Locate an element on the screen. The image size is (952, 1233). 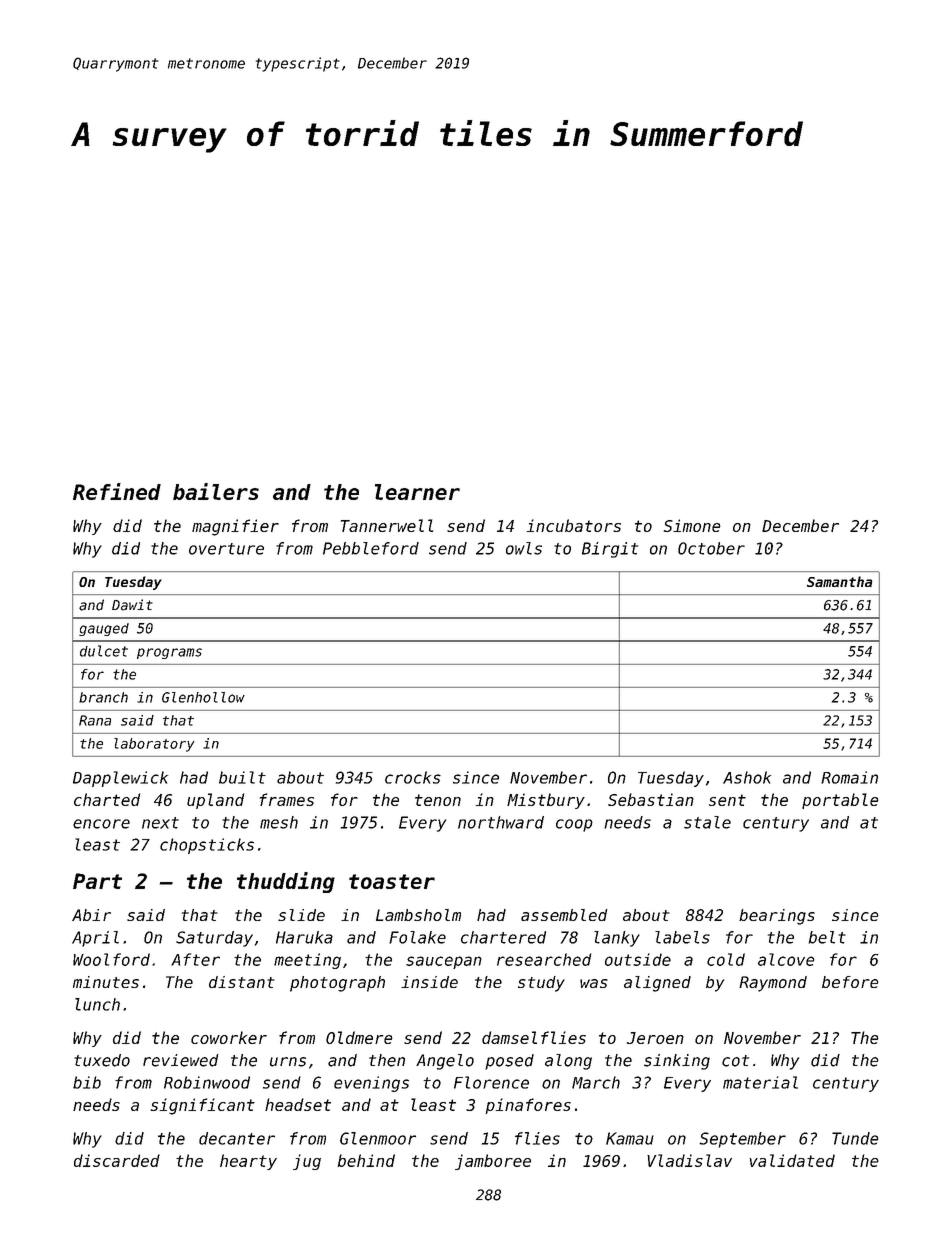
Samantha is located at coordinates (839, 581).
